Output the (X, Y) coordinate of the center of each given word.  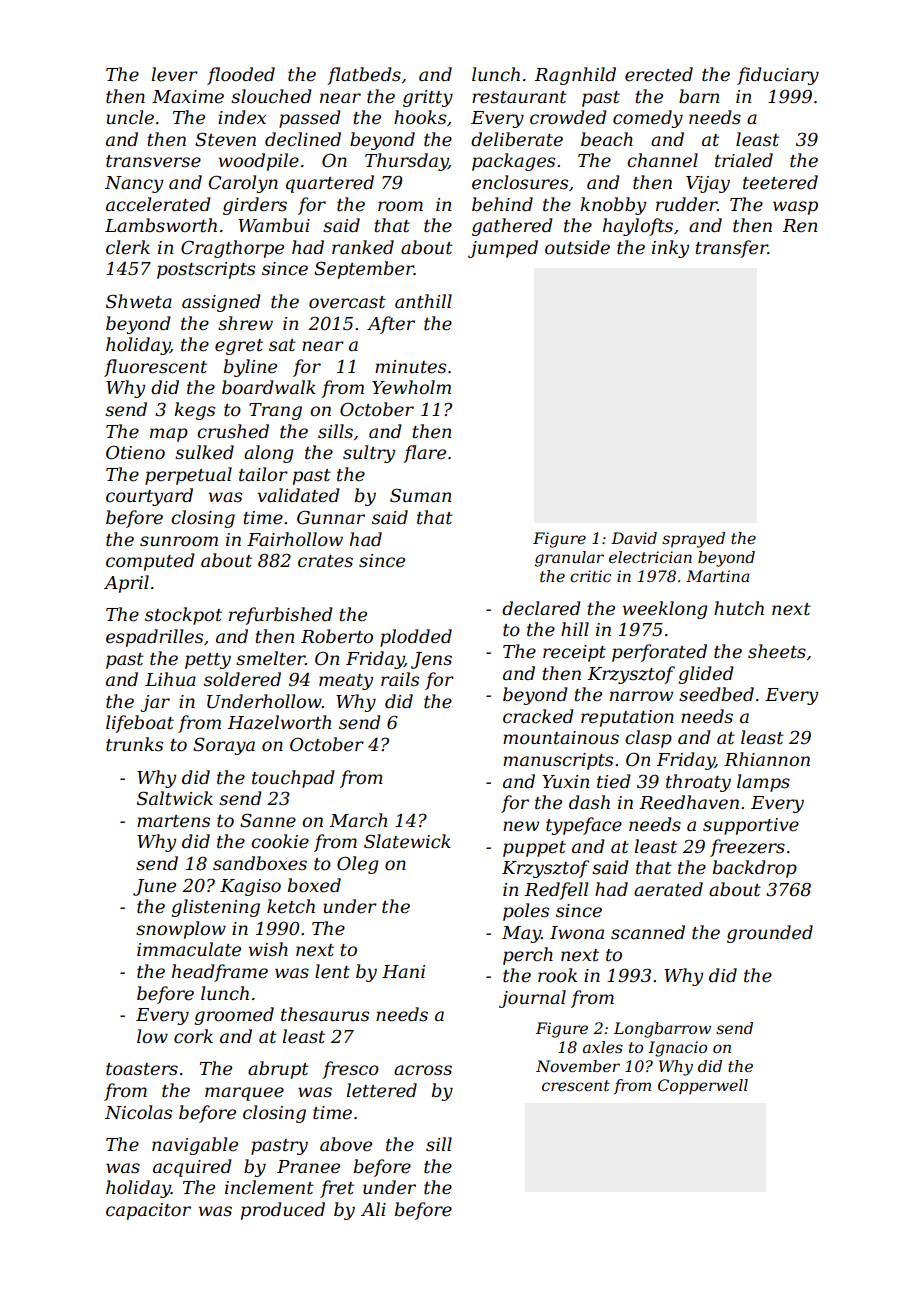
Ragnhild (575, 76)
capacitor (148, 1211)
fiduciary (778, 76)
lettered (381, 1090)
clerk (128, 247)
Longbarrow (662, 1030)
